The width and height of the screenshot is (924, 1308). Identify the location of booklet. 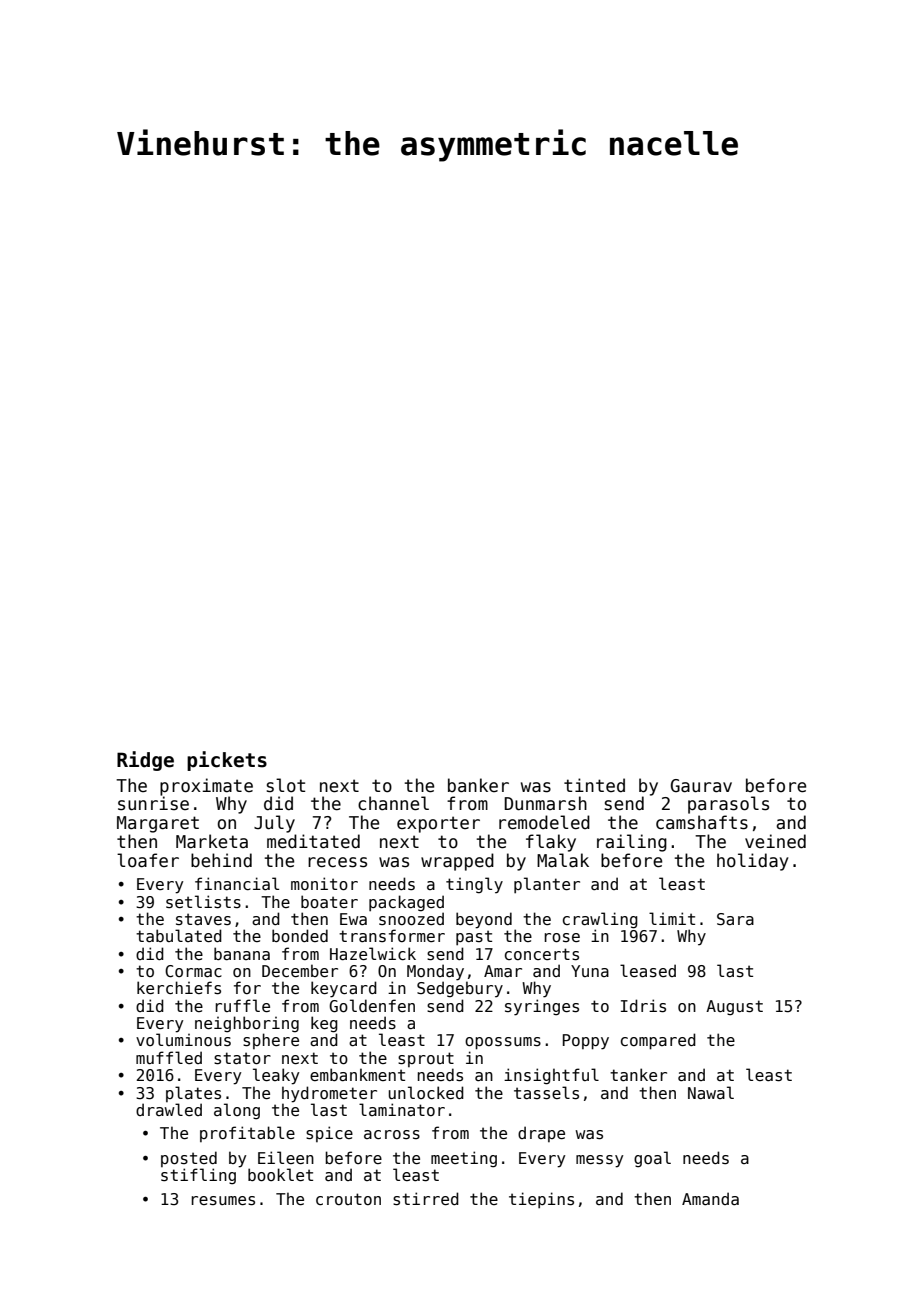
(280, 1175).
